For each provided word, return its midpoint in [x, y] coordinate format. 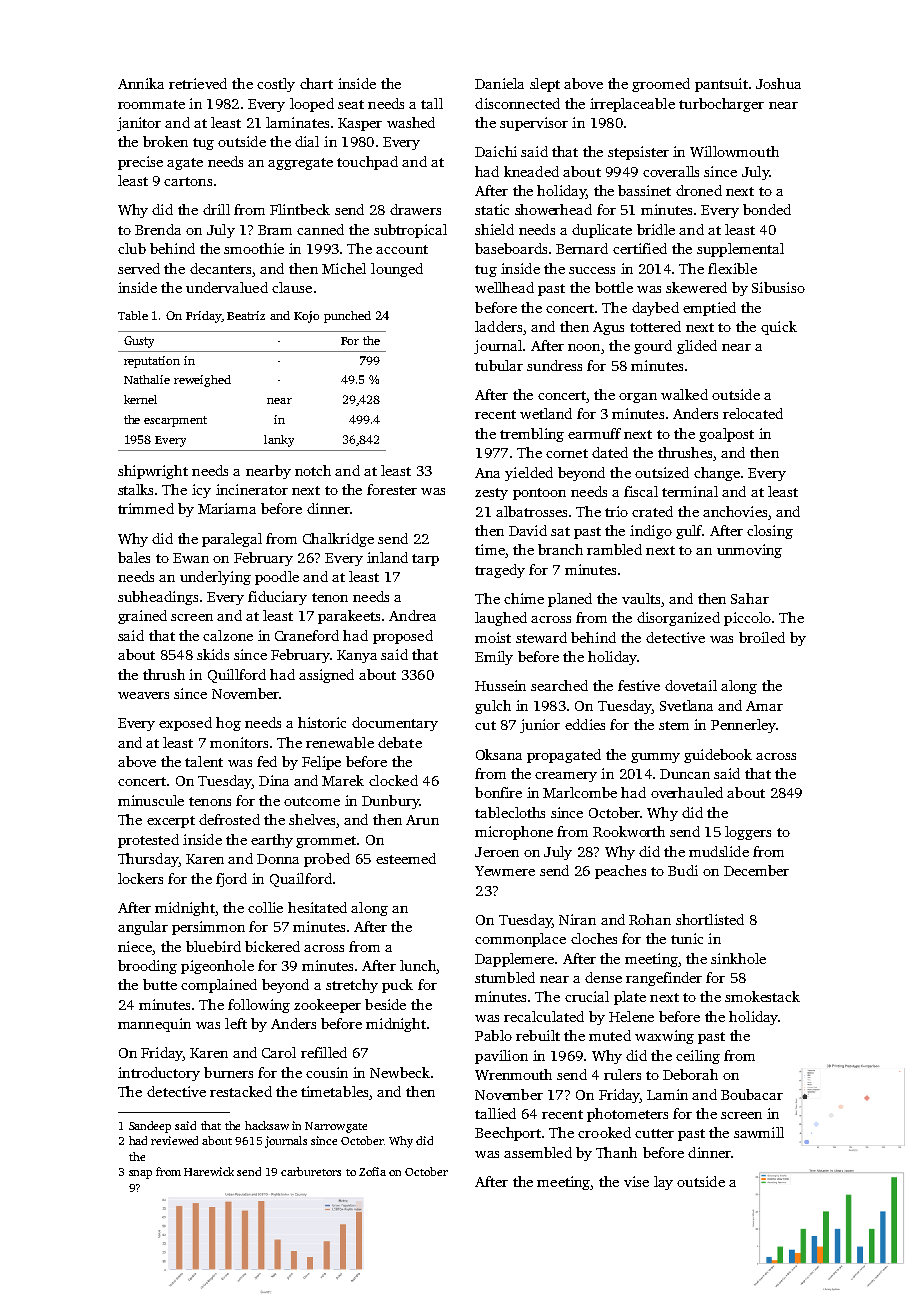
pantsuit [721, 85]
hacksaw [267, 1125]
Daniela [499, 83]
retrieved [198, 83]
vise [636, 1181]
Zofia [372, 1171]
